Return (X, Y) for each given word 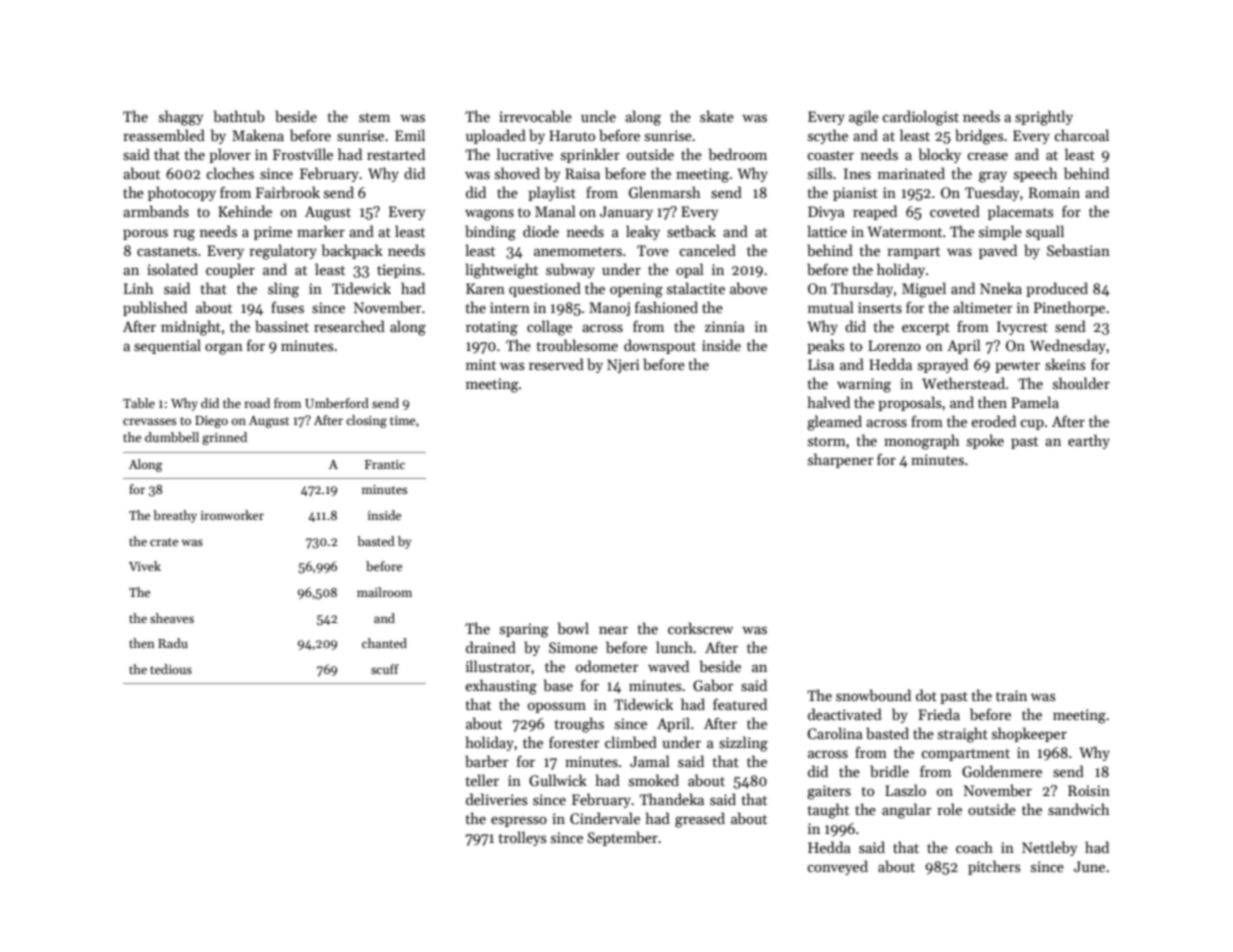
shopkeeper (1029, 734)
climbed (631, 742)
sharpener (841, 460)
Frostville (303, 154)
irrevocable (535, 116)
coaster (830, 155)
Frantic (385, 464)
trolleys (522, 838)
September (623, 838)
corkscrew (700, 628)
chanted (384, 643)
